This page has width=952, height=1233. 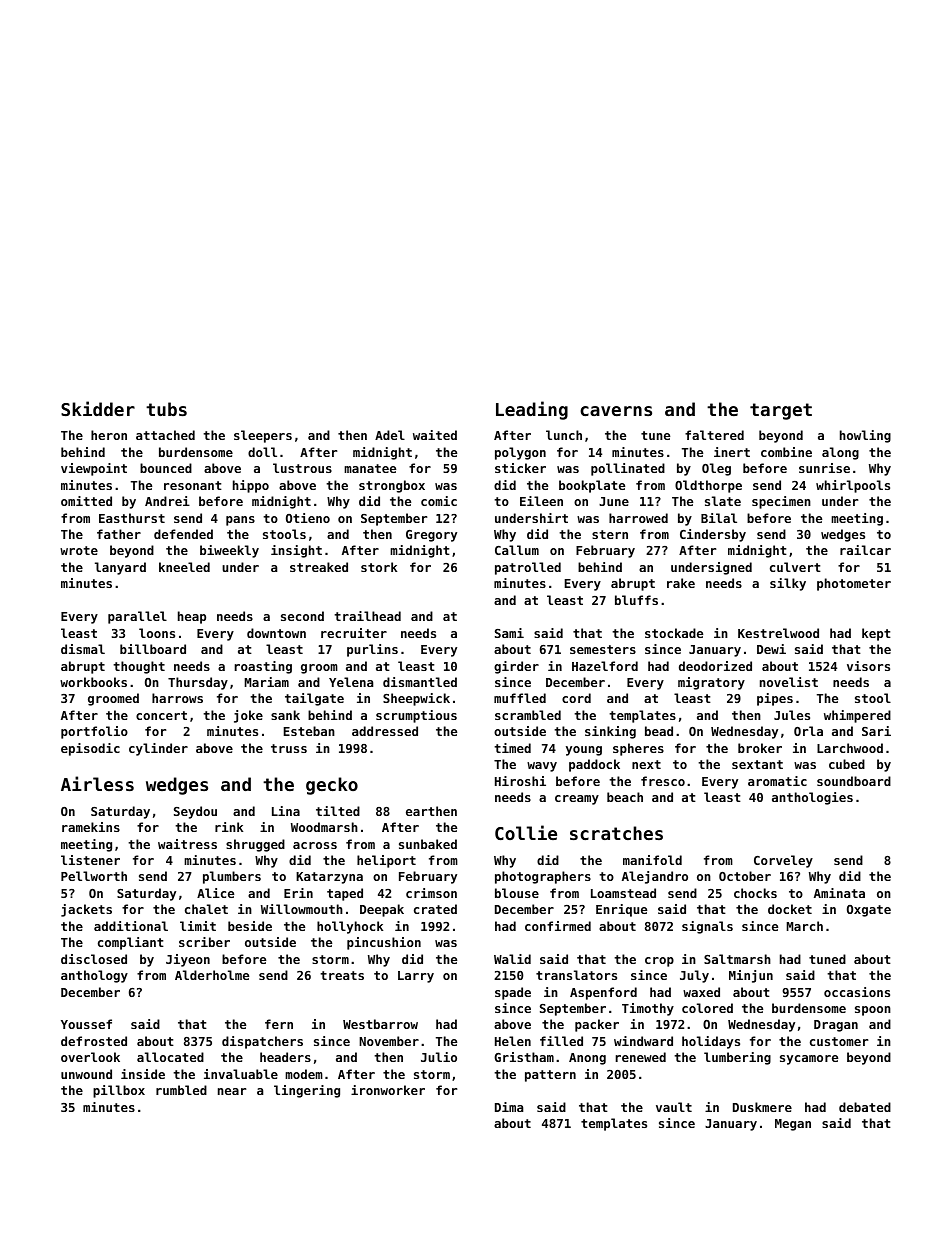 I want to click on anthology, so click(x=94, y=976).
